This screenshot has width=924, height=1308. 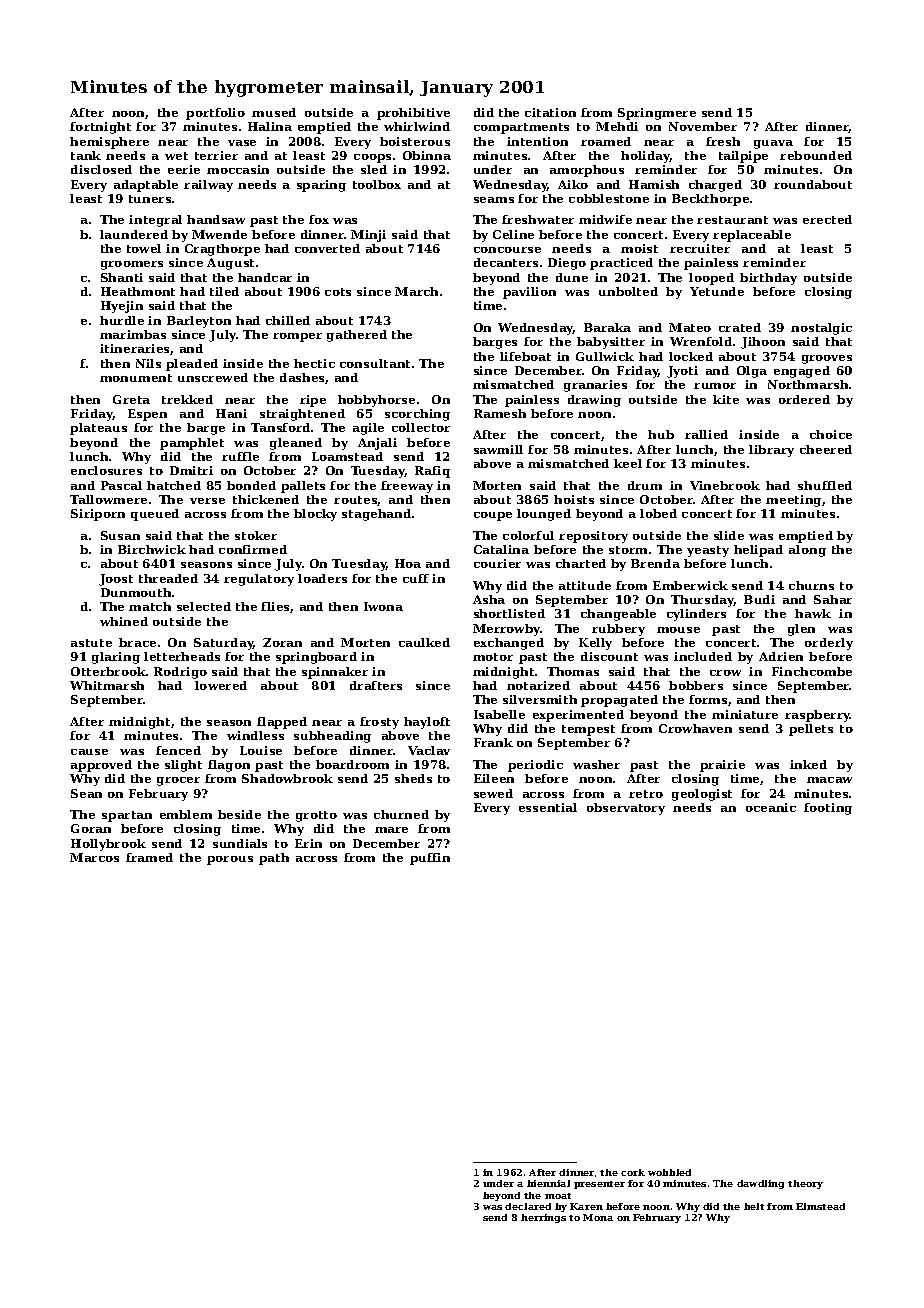 I want to click on storm, so click(x=628, y=550).
